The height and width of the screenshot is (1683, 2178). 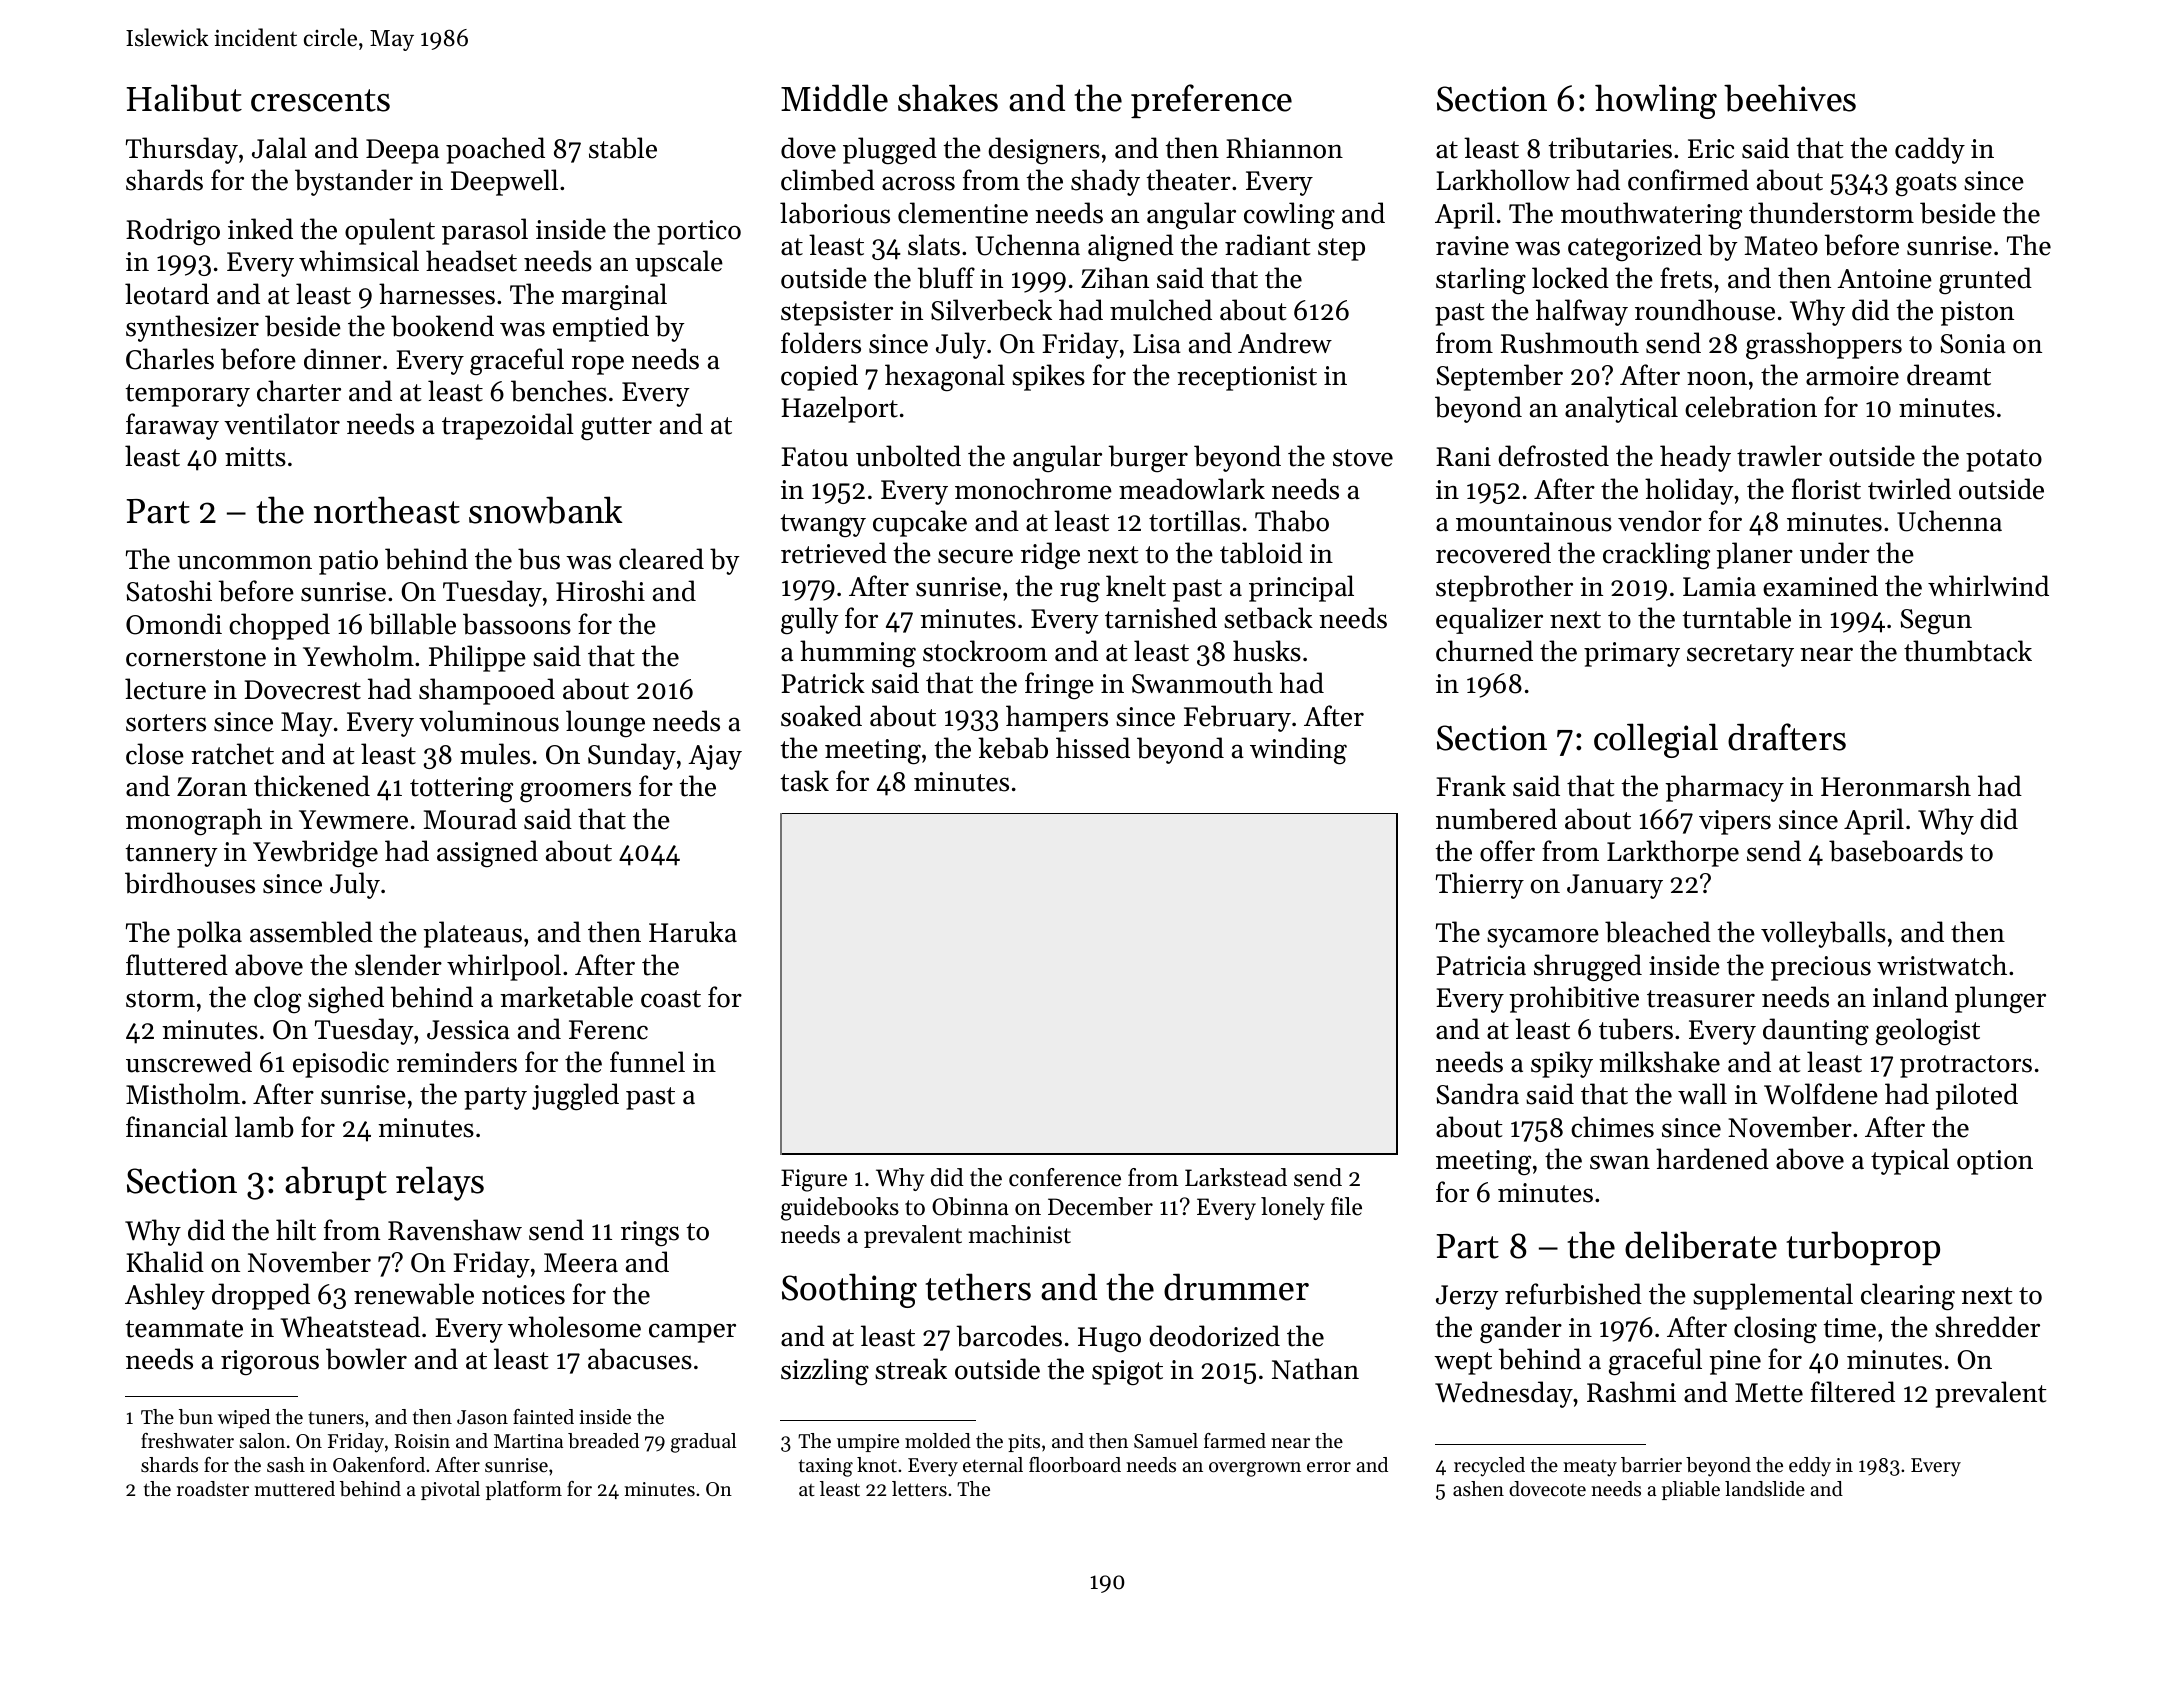 What do you see at coordinates (183, 1094) in the screenshot?
I see `Mistholm` at bounding box center [183, 1094].
